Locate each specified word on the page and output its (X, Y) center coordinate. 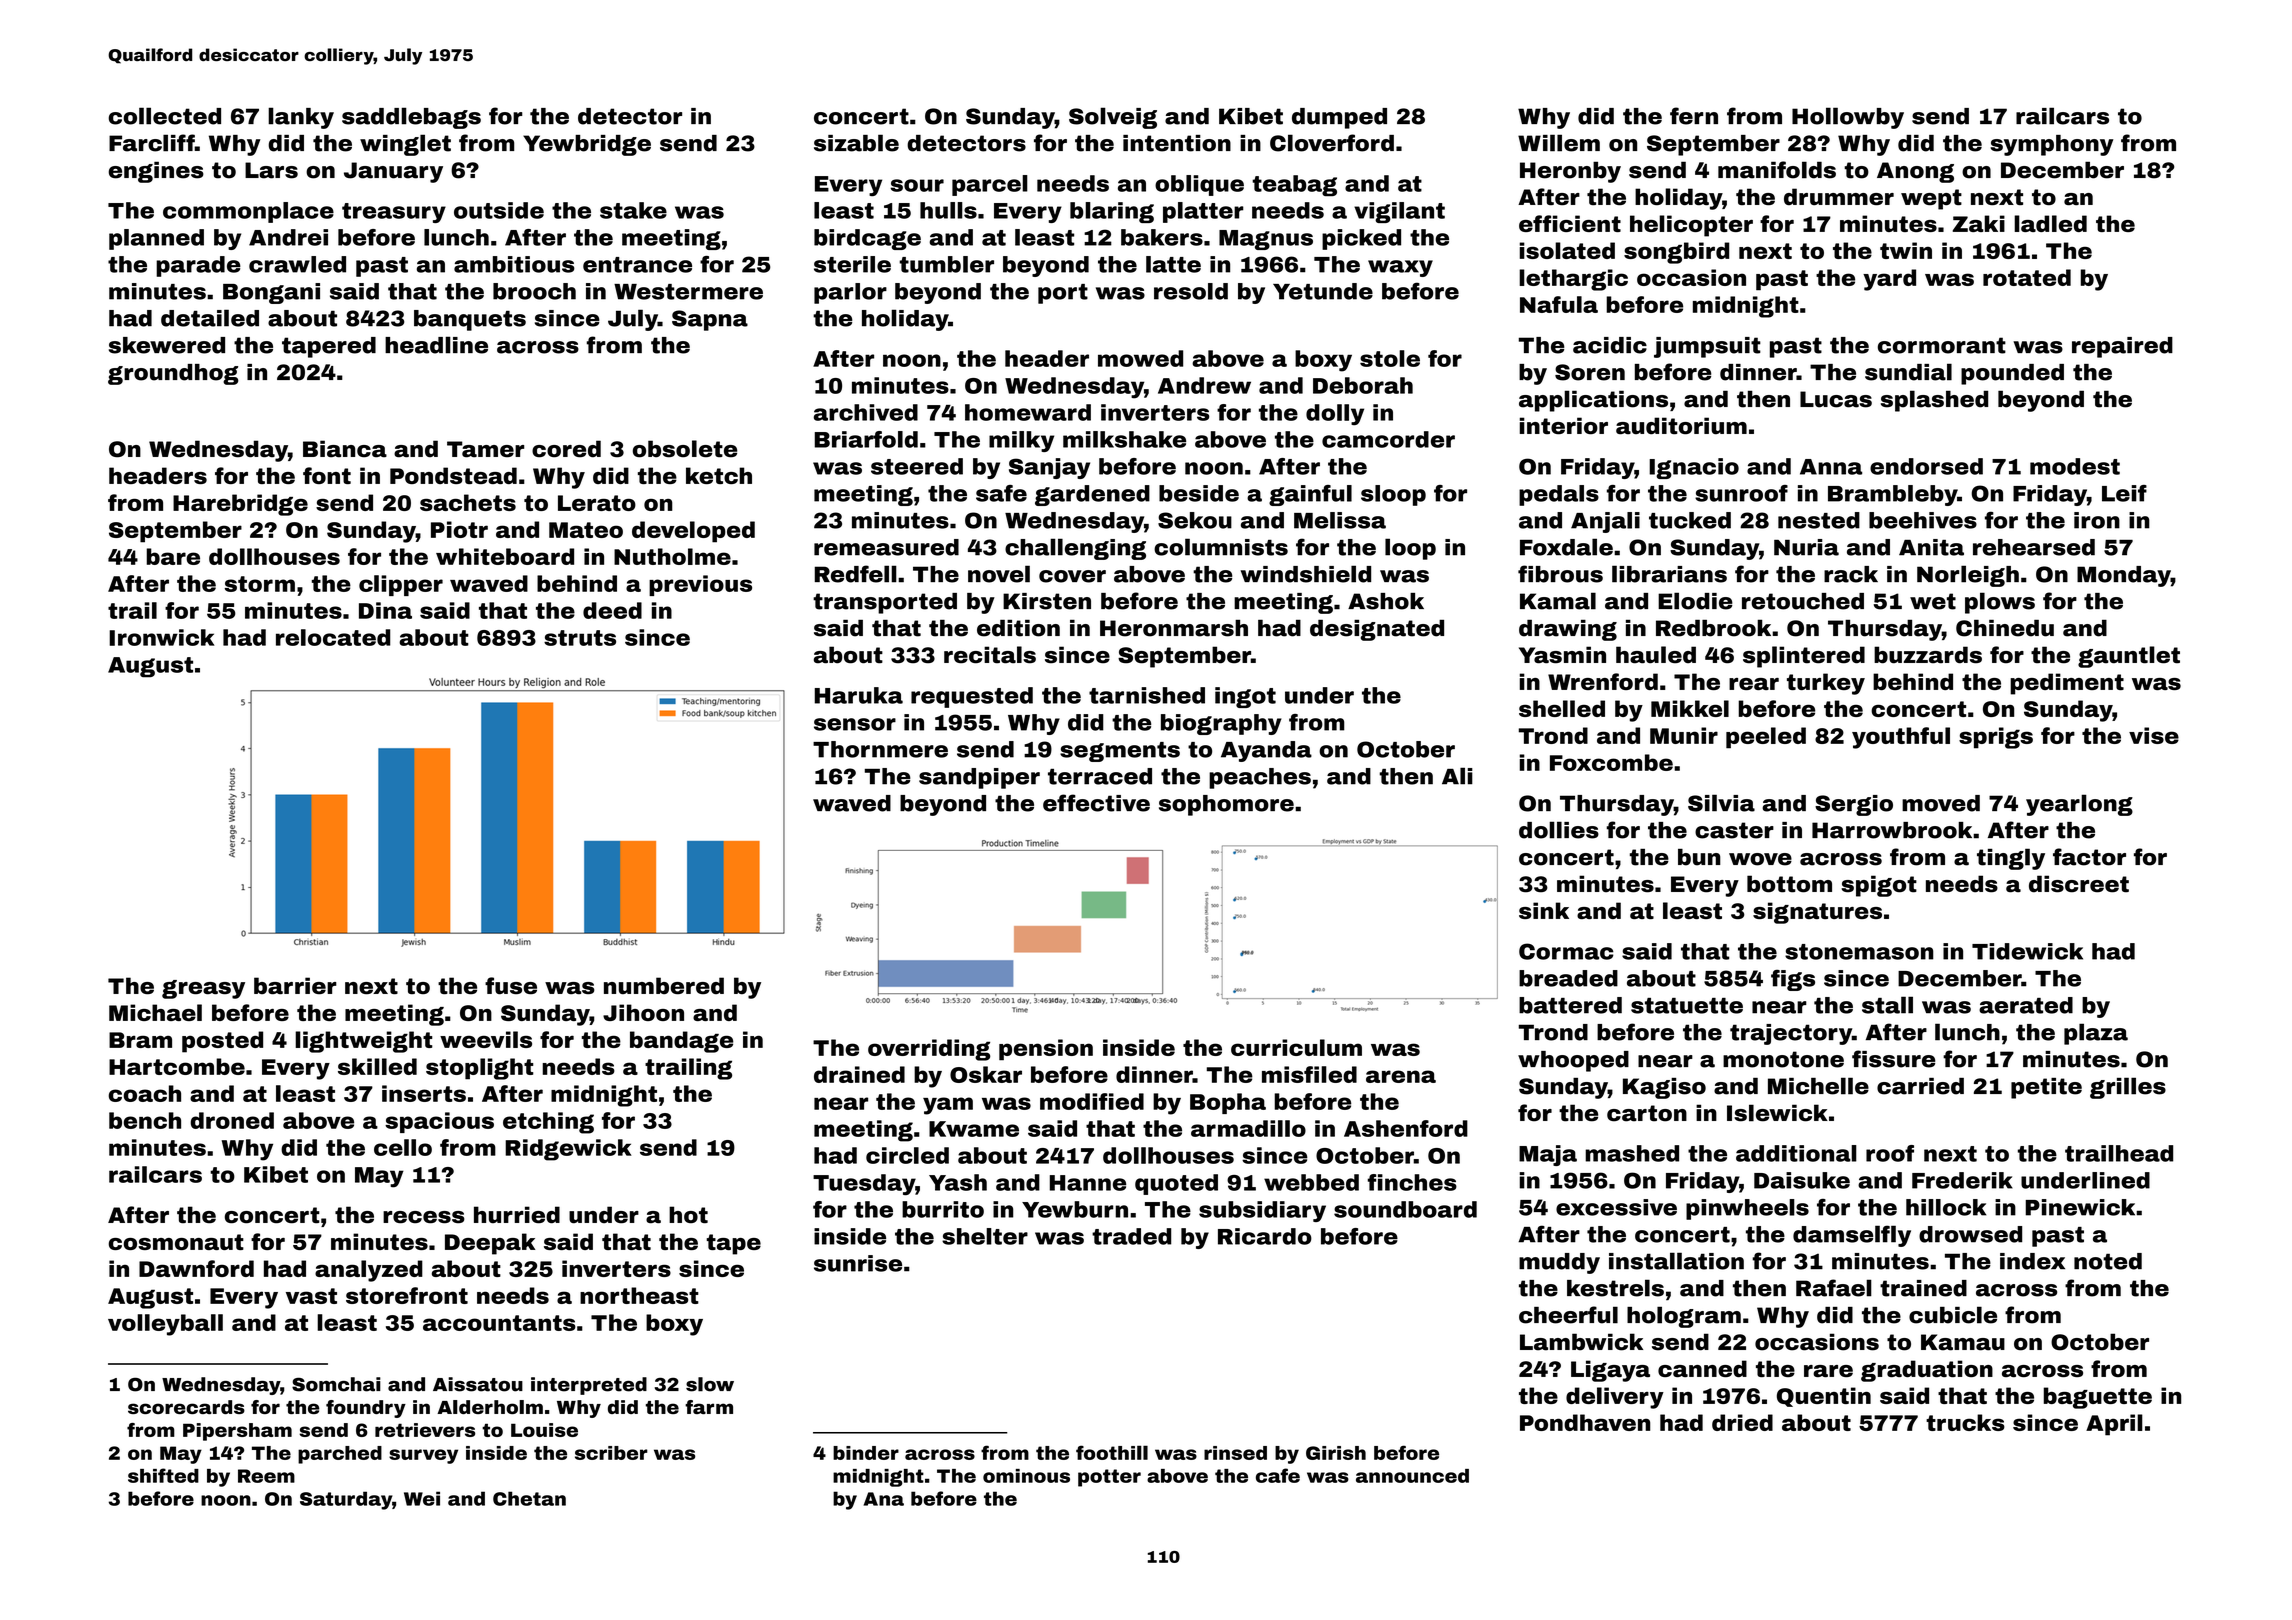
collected (165, 116)
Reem (266, 1476)
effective (1096, 803)
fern (1694, 116)
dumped (1339, 118)
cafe (1278, 1475)
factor (2089, 857)
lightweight (364, 1042)
